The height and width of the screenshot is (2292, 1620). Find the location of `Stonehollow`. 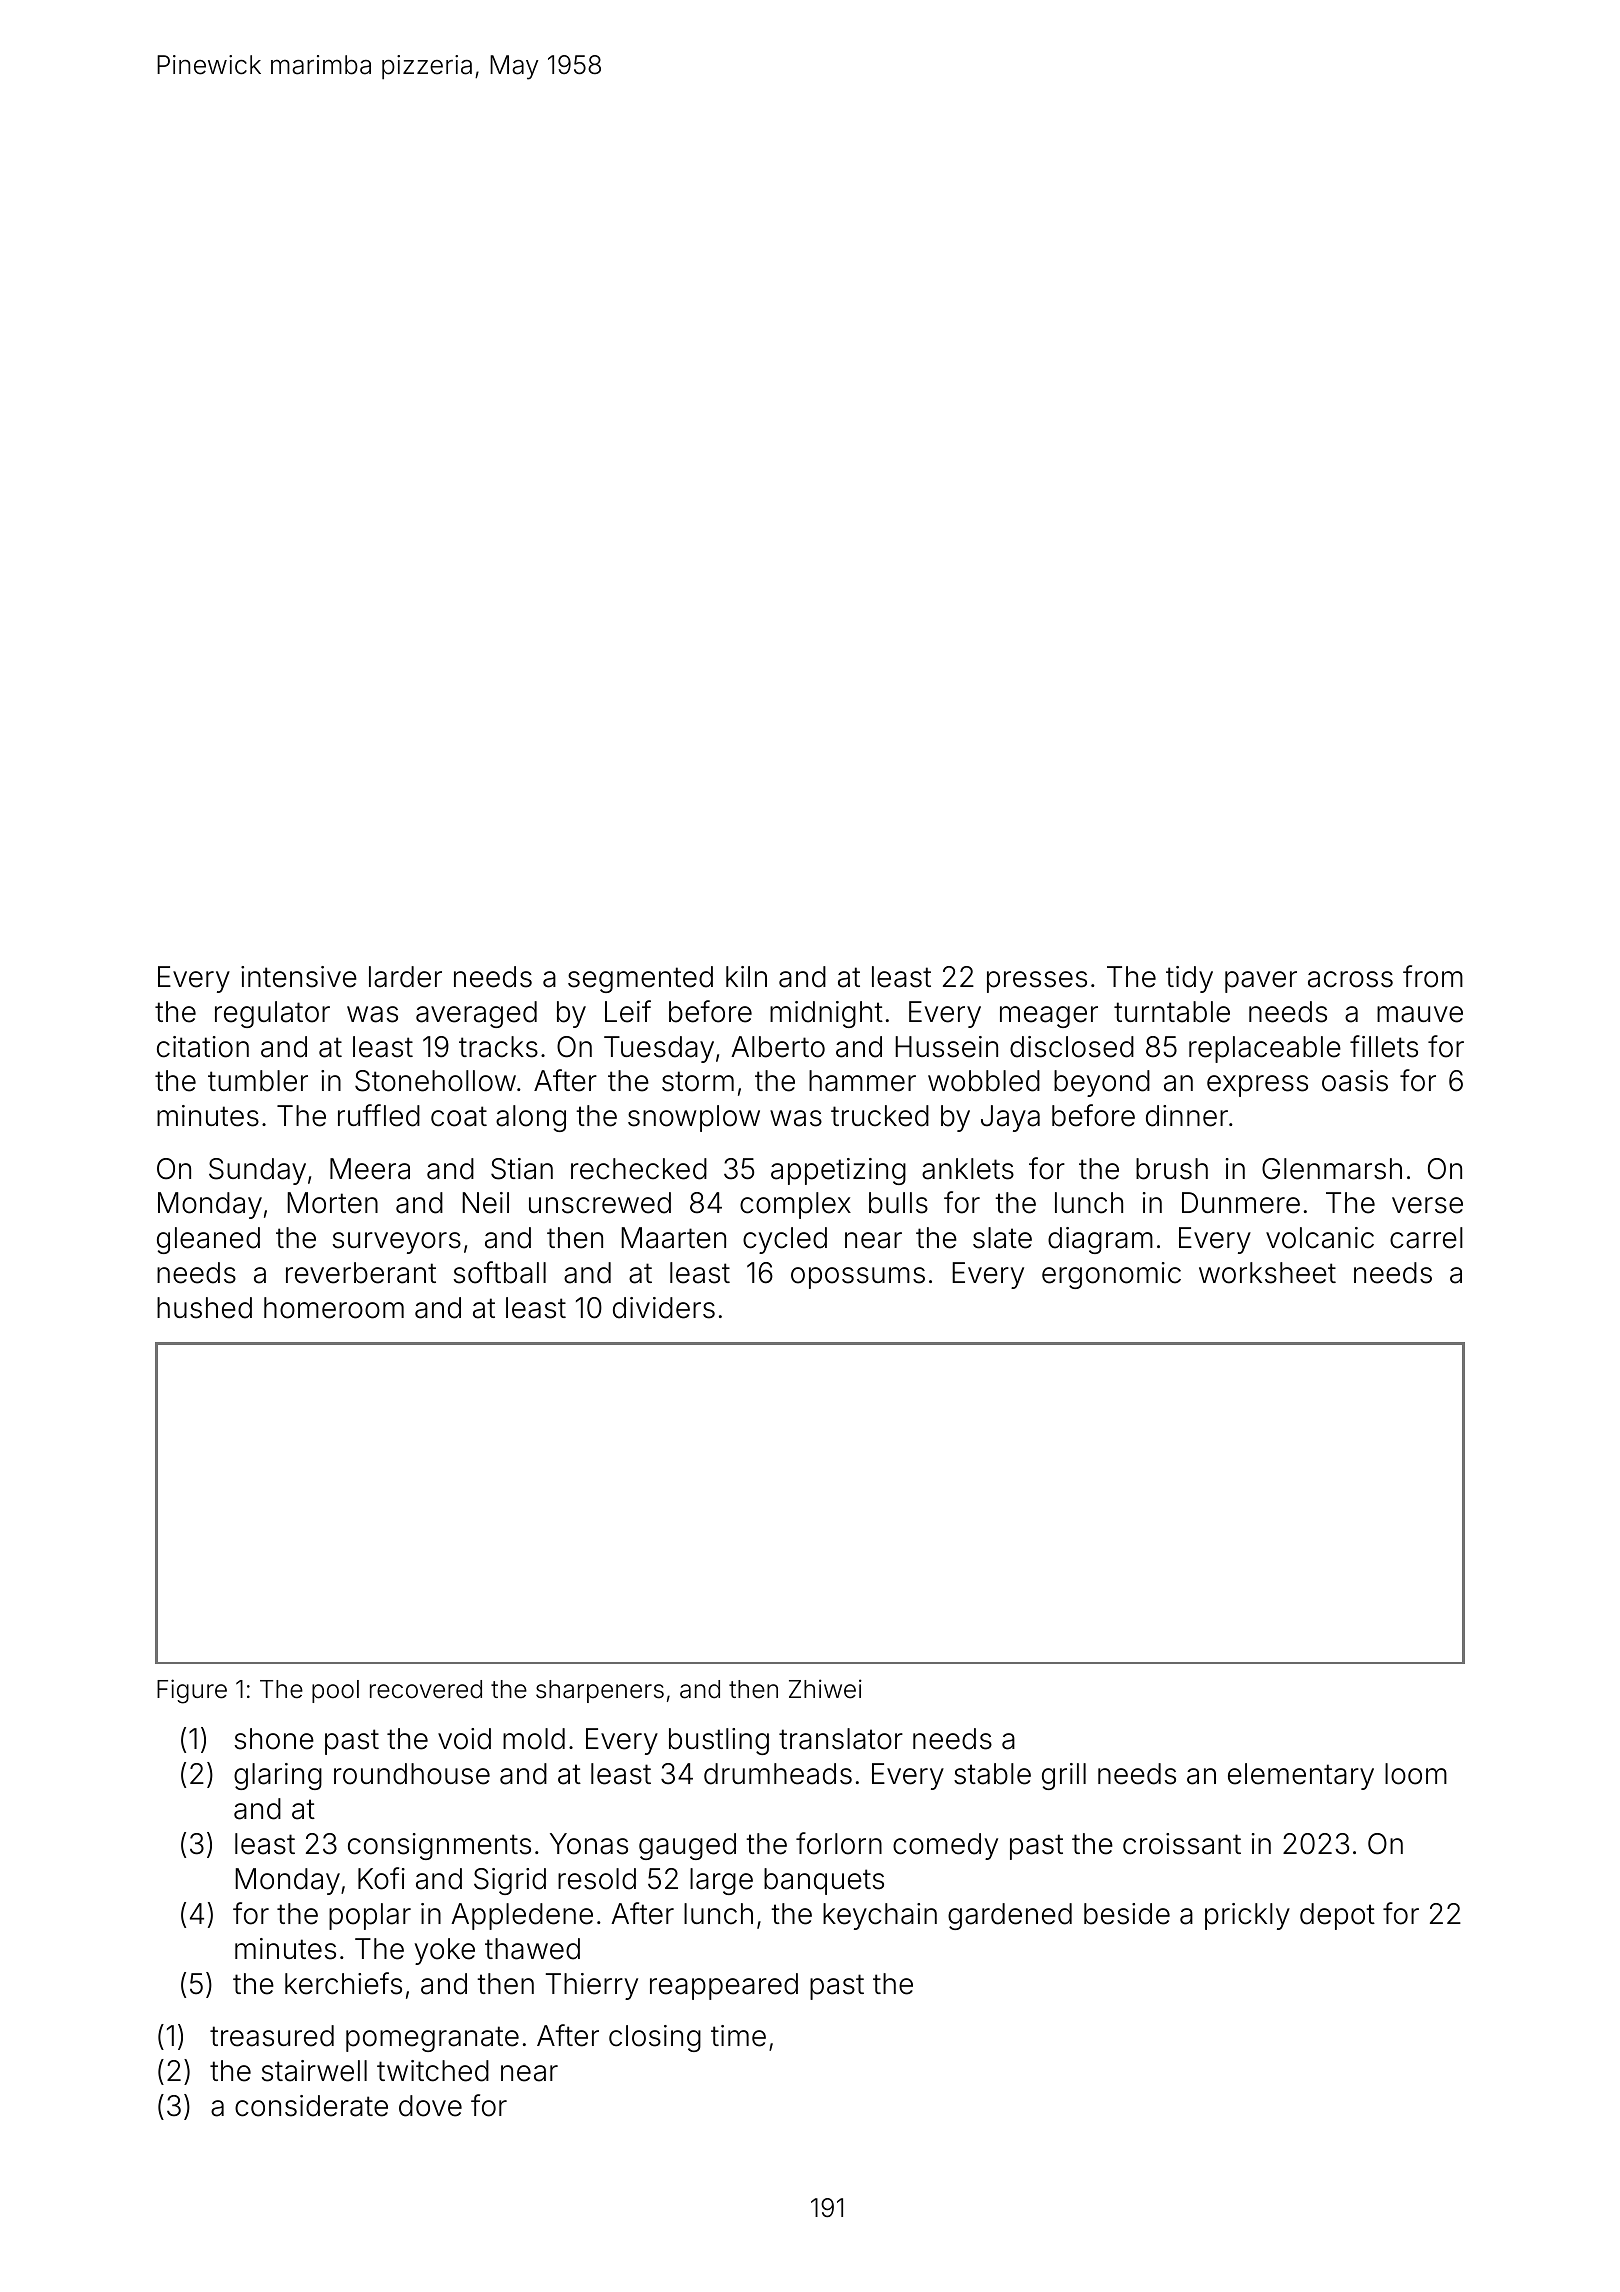

Stonehollow is located at coordinates (435, 1081).
